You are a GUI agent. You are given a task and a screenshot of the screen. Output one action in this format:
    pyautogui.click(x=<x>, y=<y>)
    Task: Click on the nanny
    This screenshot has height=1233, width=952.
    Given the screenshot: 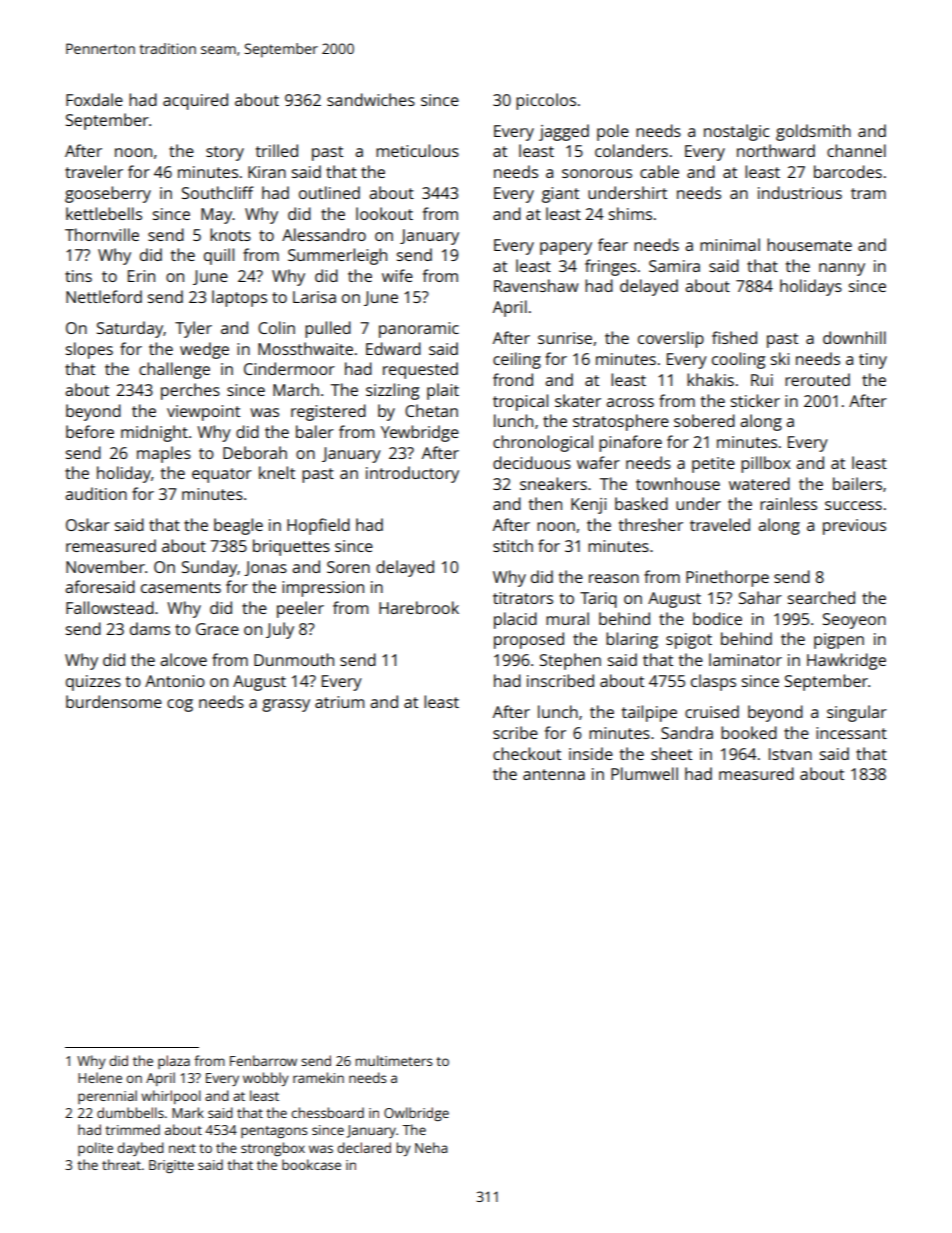 What is the action you would take?
    pyautogui.click(x=842, y=269)
